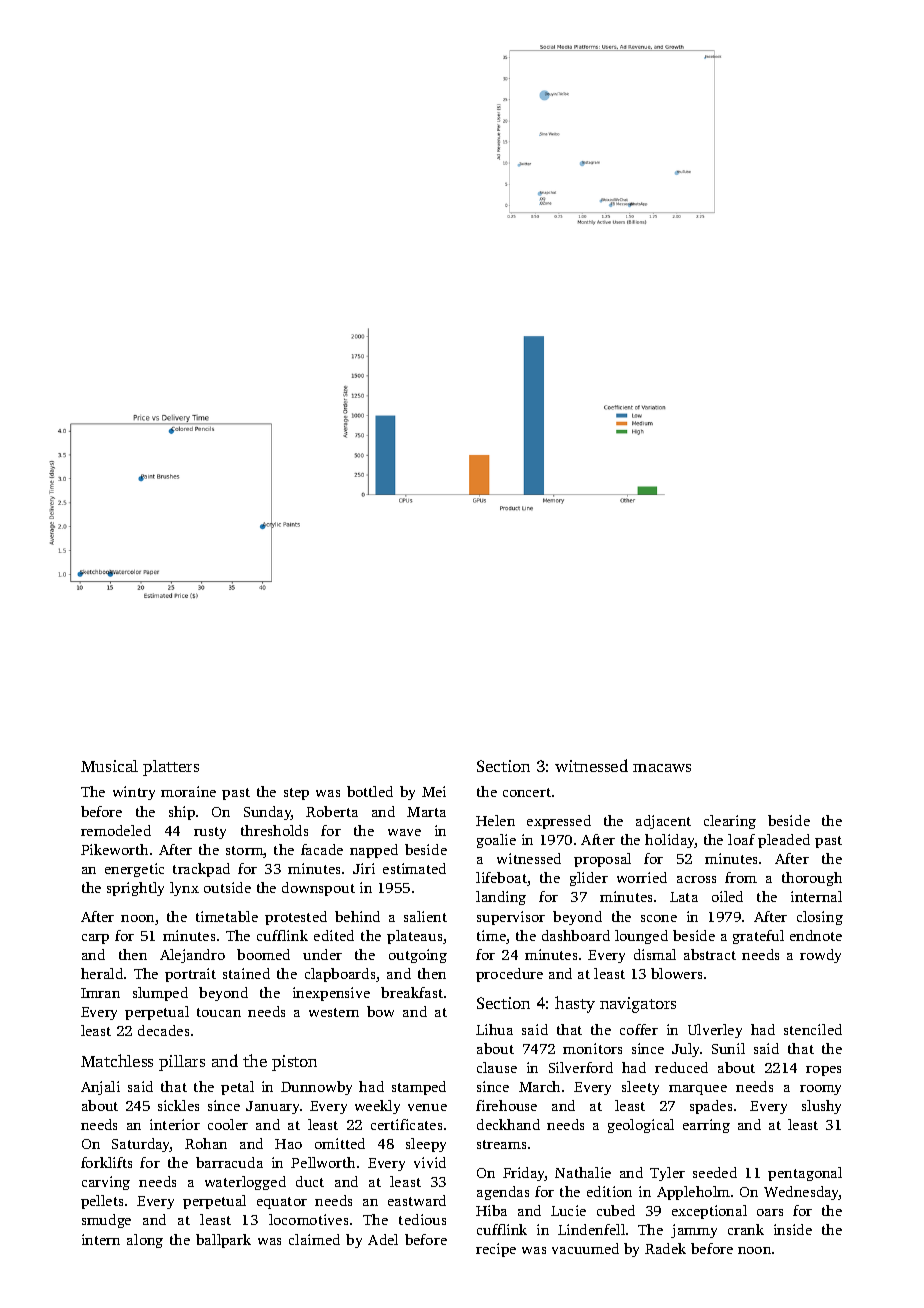 The height and width of the screenshot is (1308, 924). I want to click on platters, so click(171, 768).
